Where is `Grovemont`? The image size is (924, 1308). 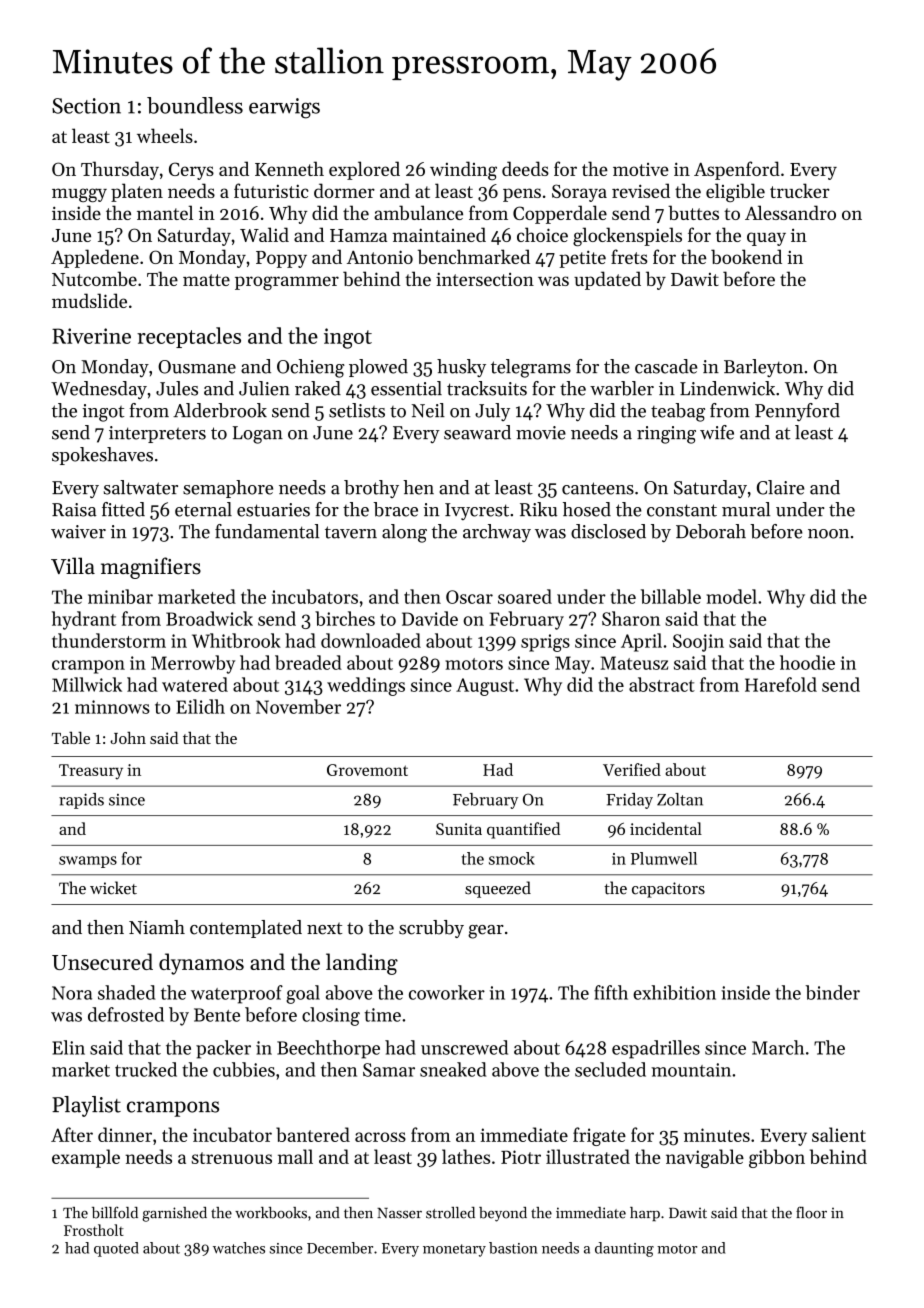 Grovemont is located at coordinates (367, 770).
